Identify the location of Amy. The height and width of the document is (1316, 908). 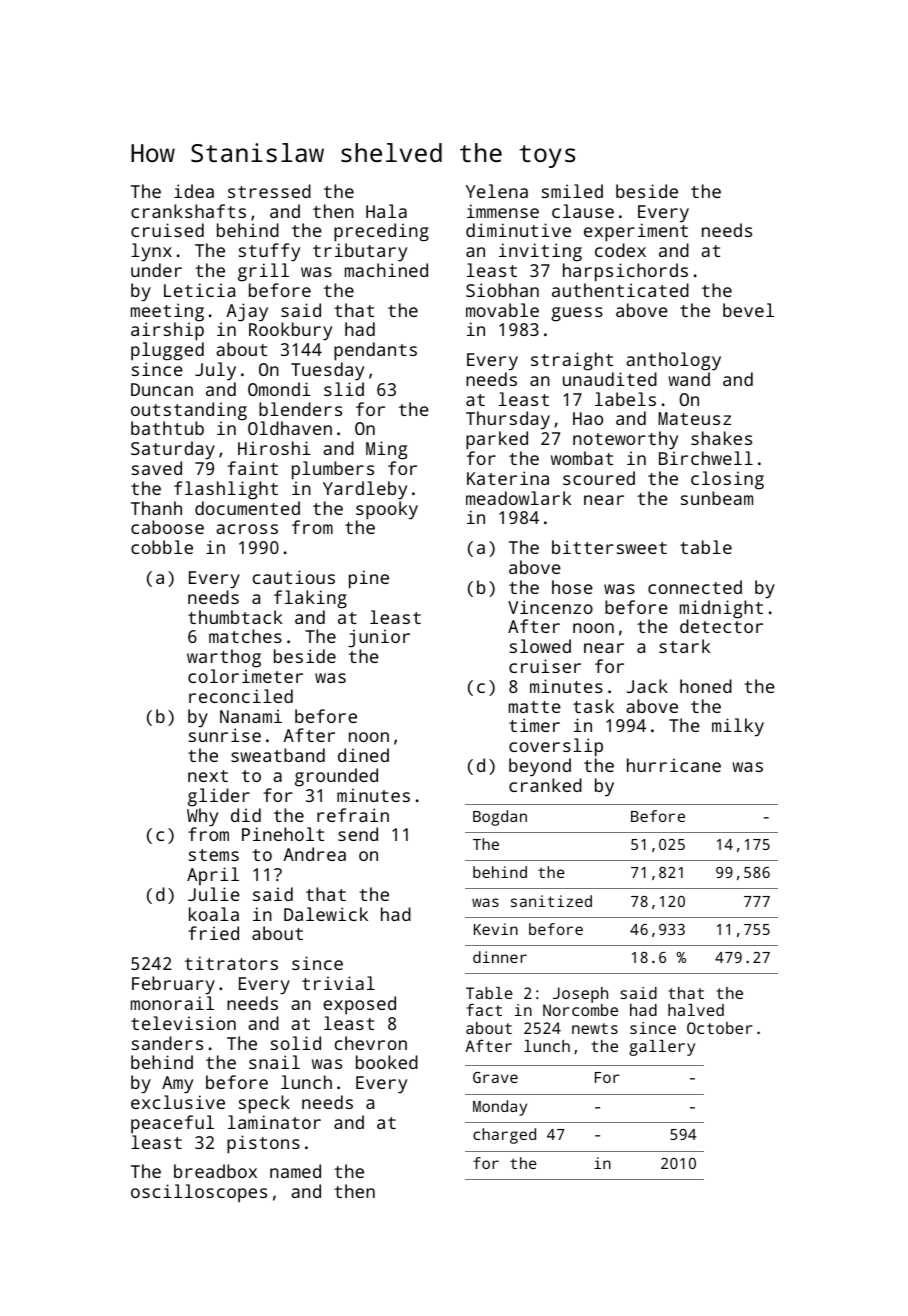
(177, 1085).
